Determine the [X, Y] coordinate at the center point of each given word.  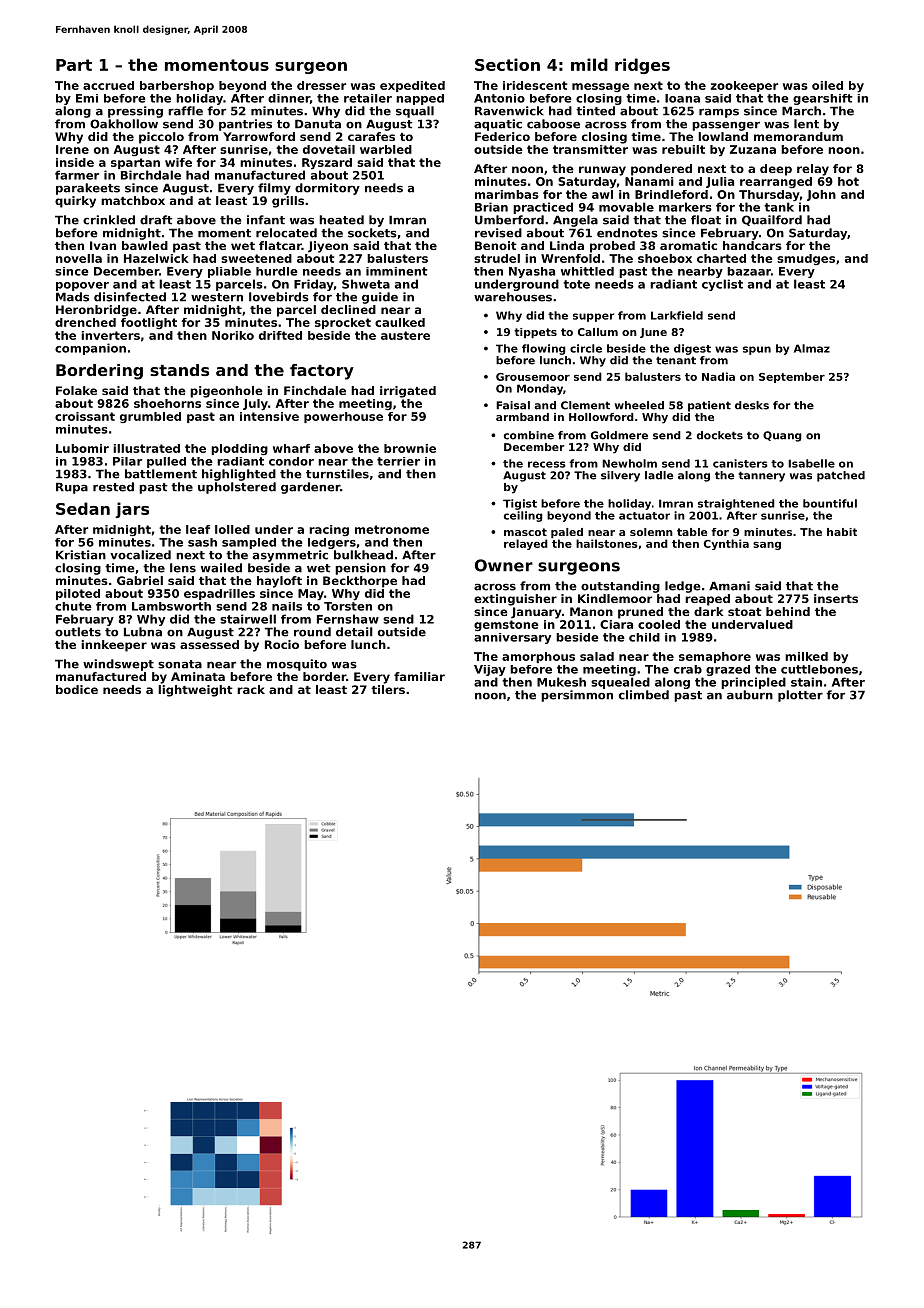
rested [113, 487]
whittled [587, 271]
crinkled [109, 220]
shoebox [665, 258]
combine [529, 435]
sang [767, 546]
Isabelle [811, 463]
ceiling [523, 516]
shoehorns [167, 403]
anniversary [512, 638]
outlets [78, 632]
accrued [108, 85]
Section [507, 64]
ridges [642, 66]
